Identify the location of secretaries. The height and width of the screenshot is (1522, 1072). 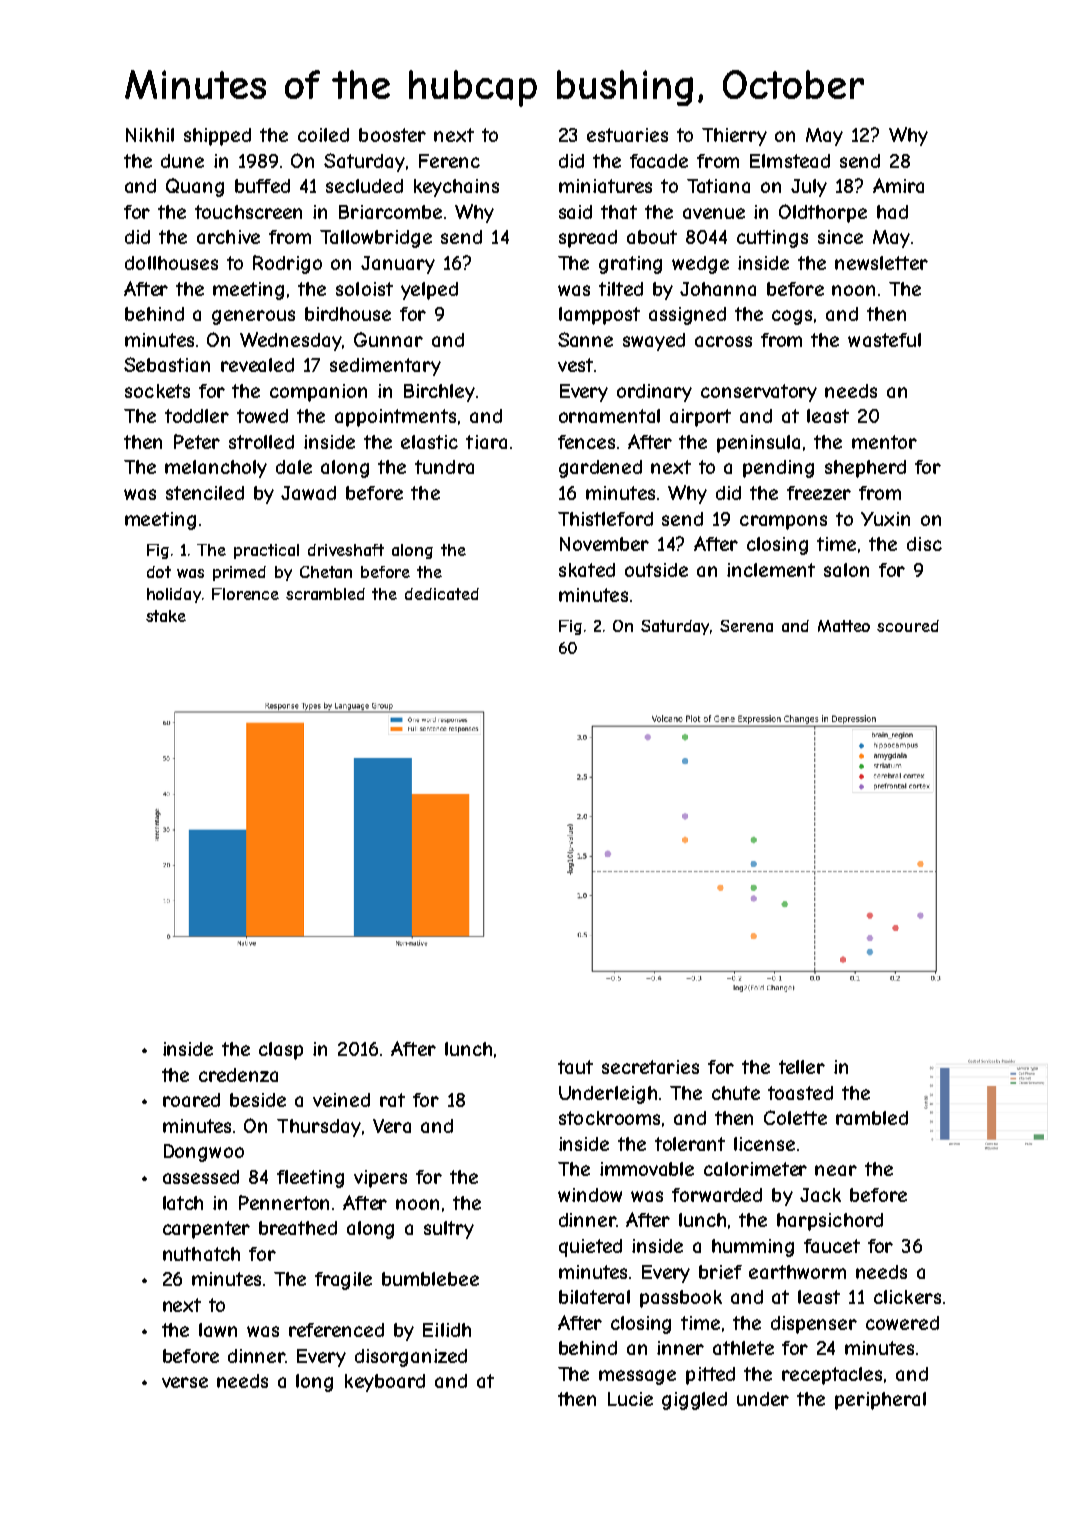
(650, 1067).
